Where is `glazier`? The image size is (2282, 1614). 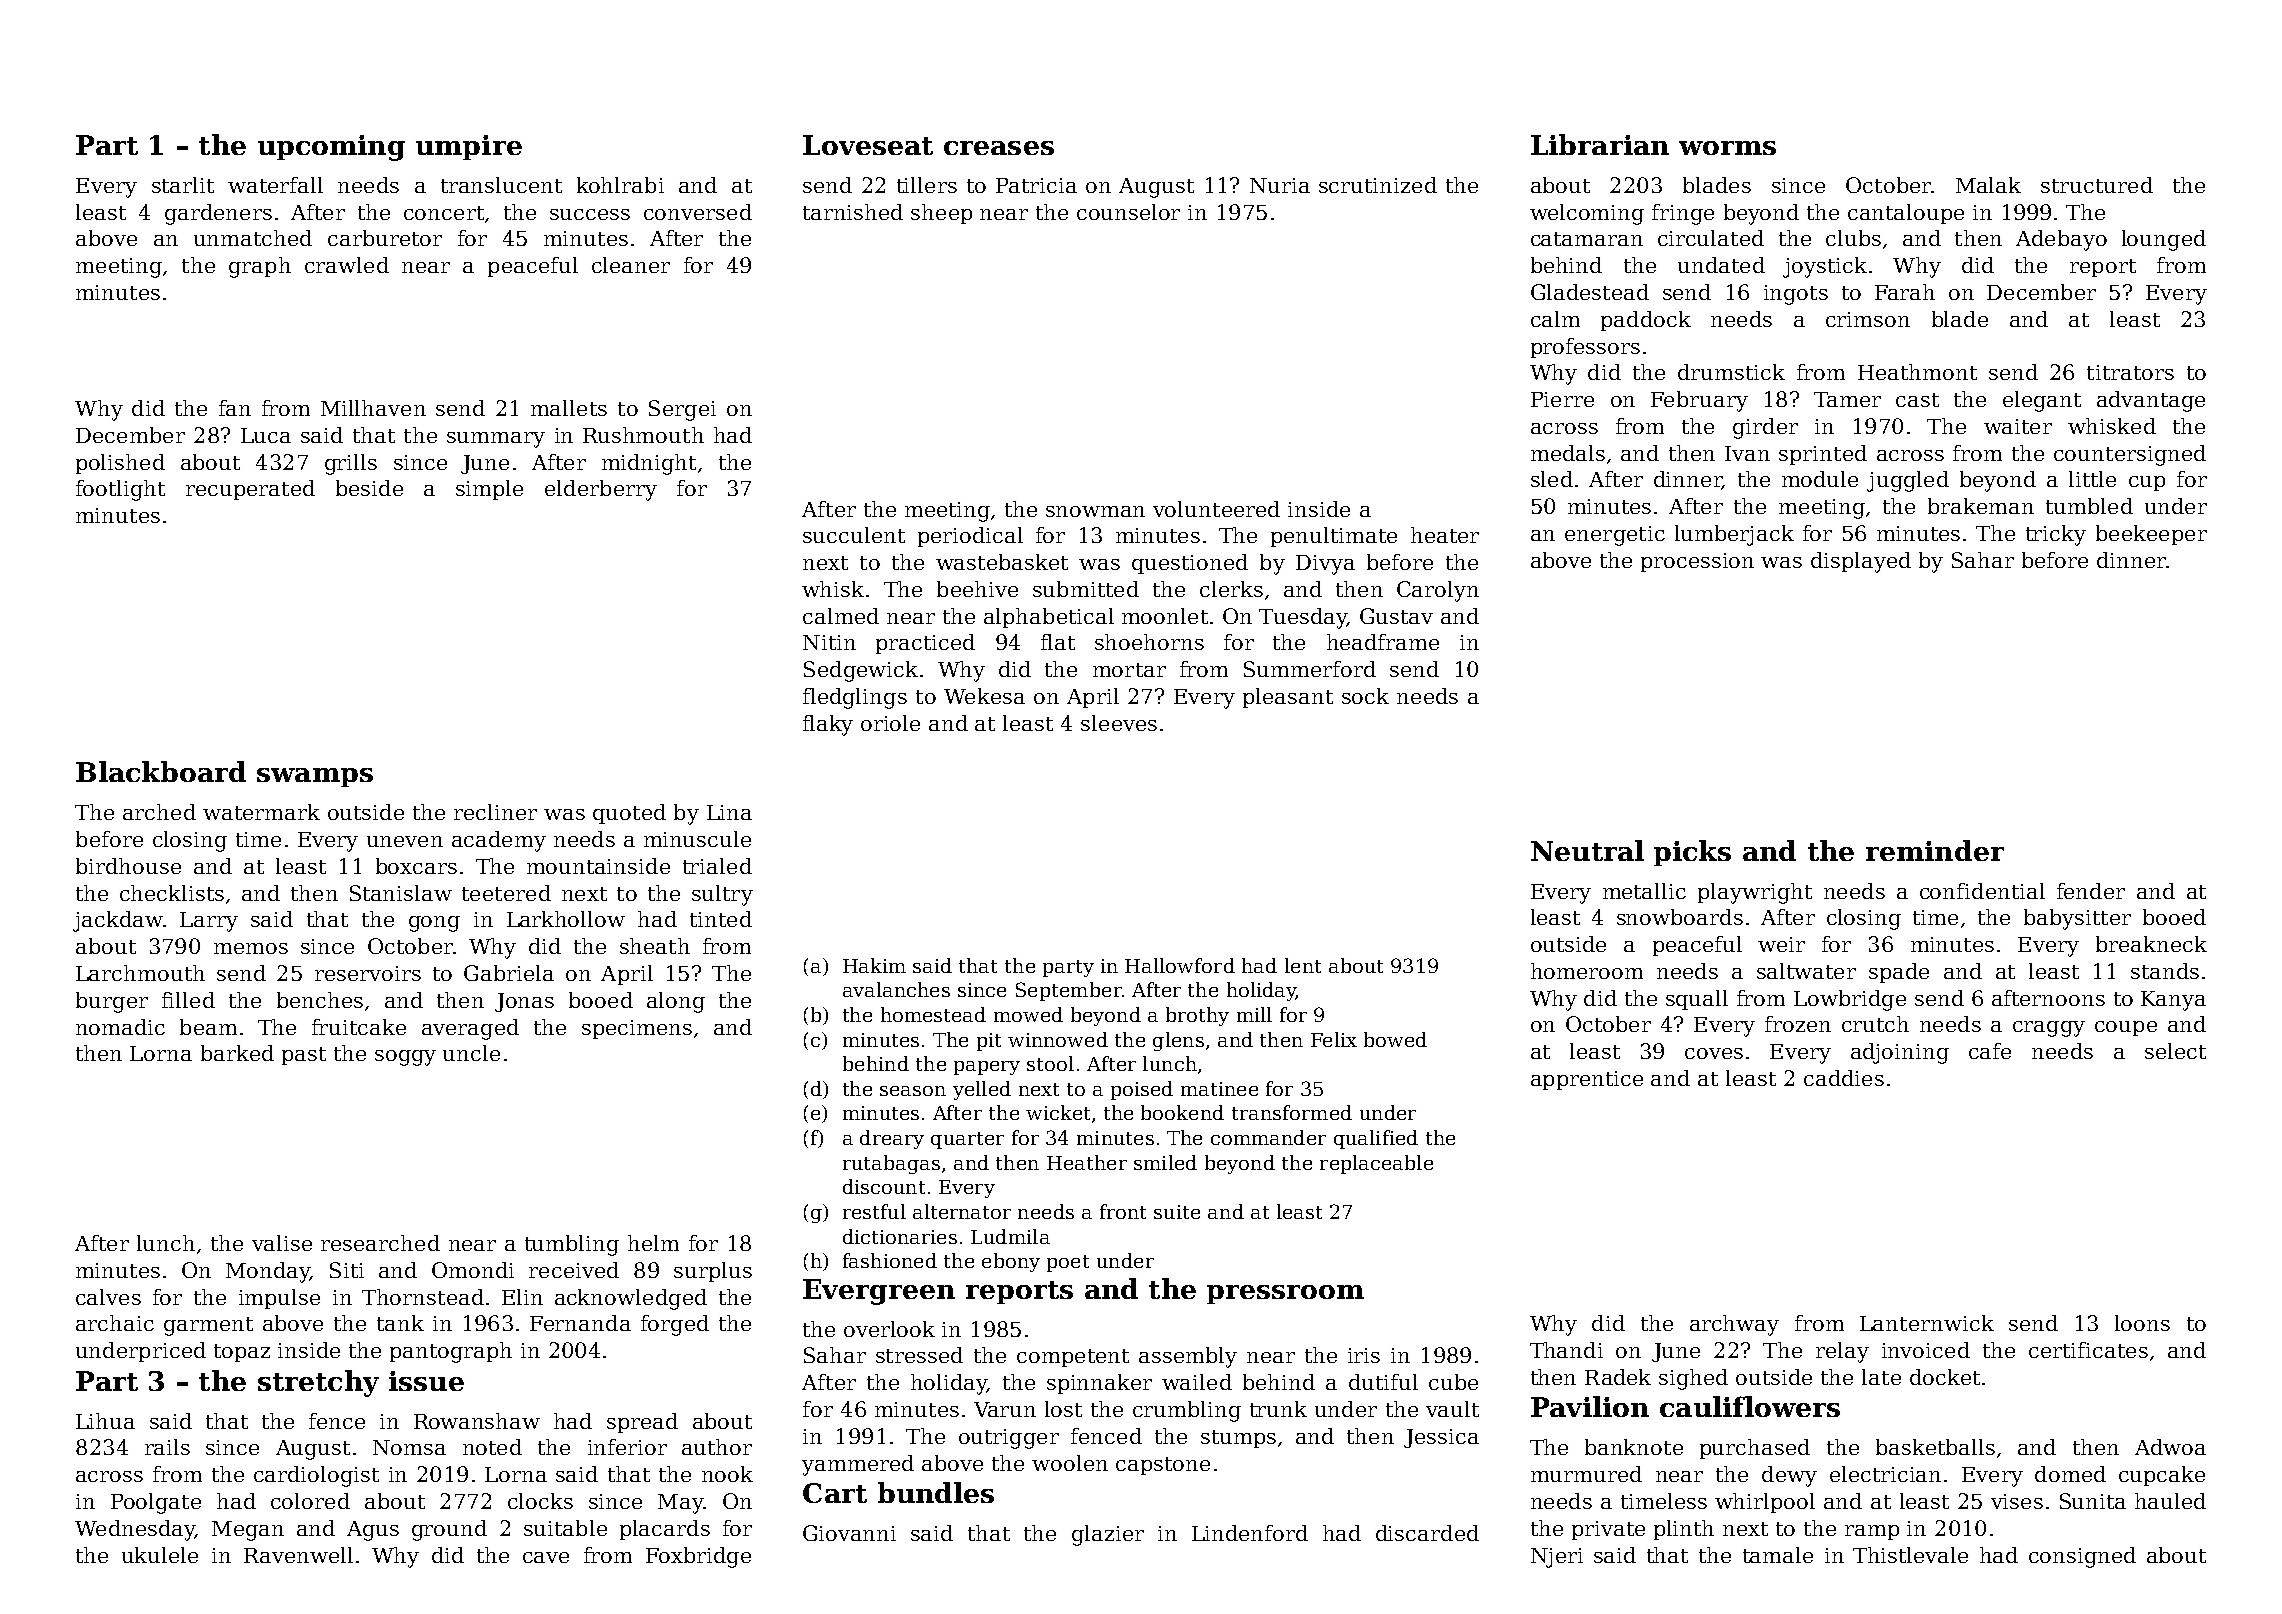 glazier is located at coordinates (1108, 1535).
